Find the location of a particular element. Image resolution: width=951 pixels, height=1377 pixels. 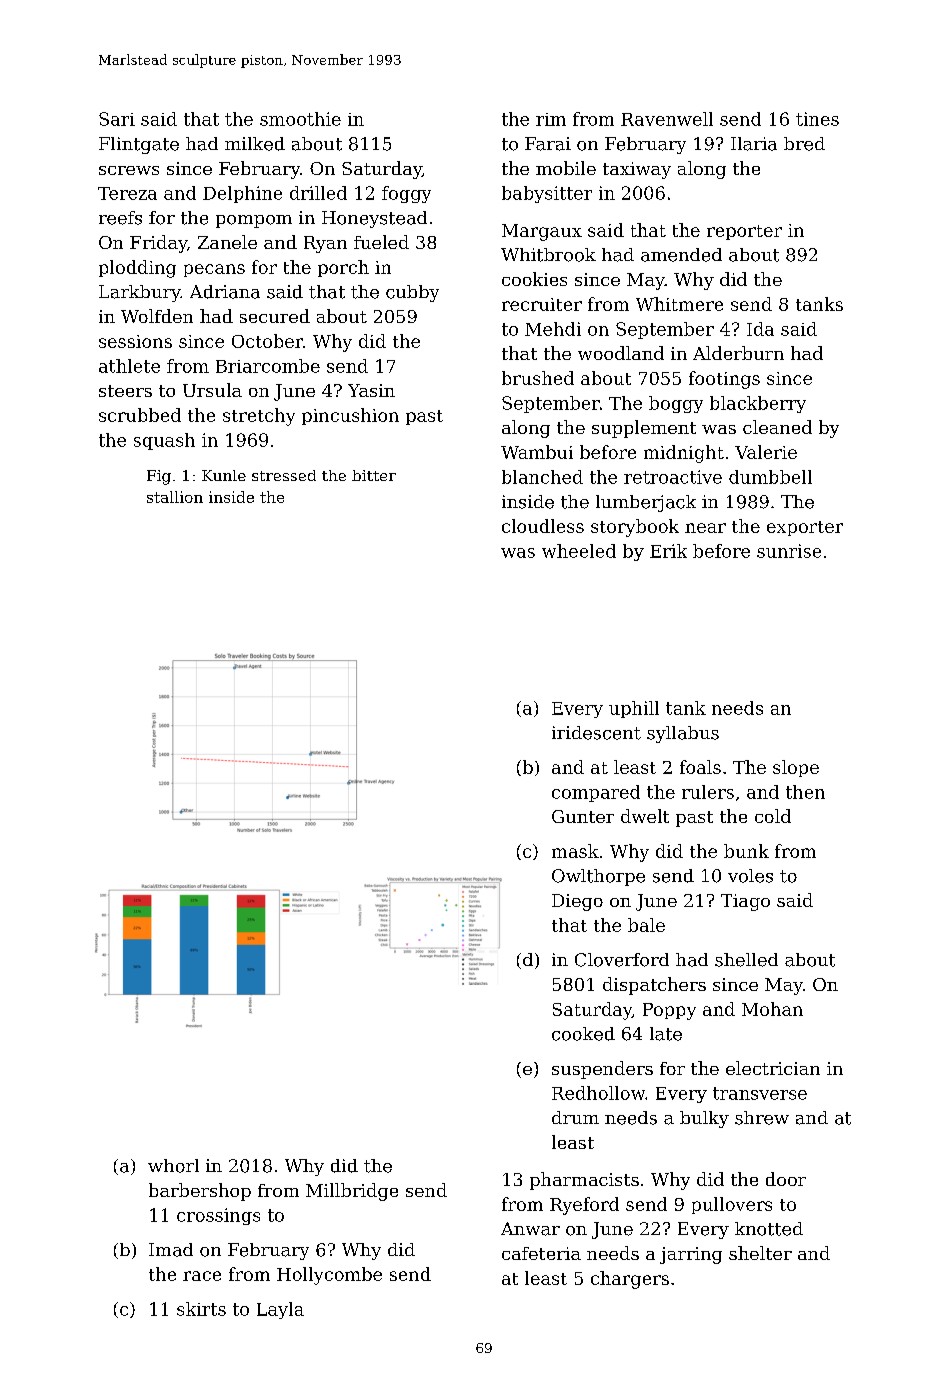

pharmacists is located at coordinates (584, 1181).
